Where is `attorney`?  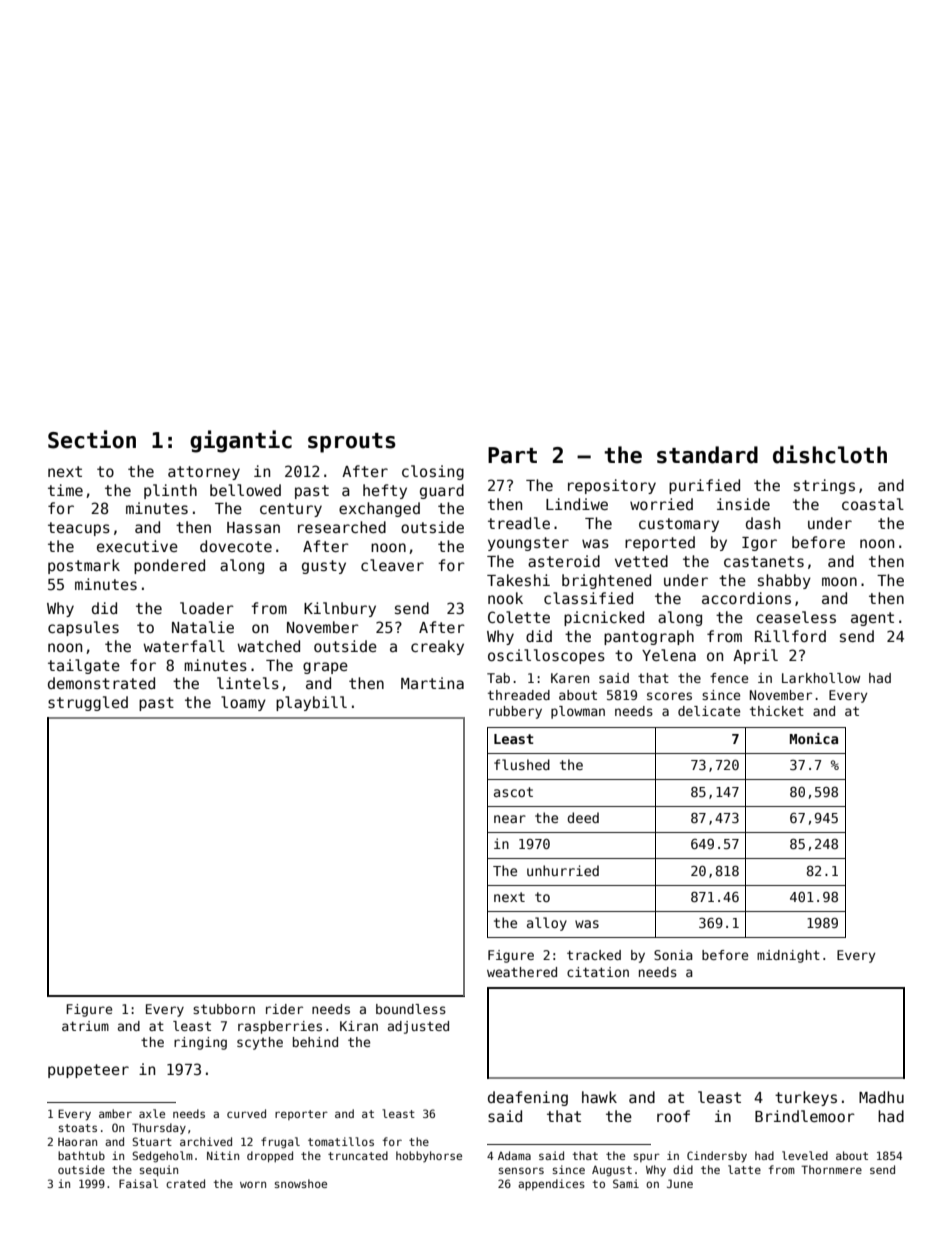 attorney is located at coordinates (204, 473).
